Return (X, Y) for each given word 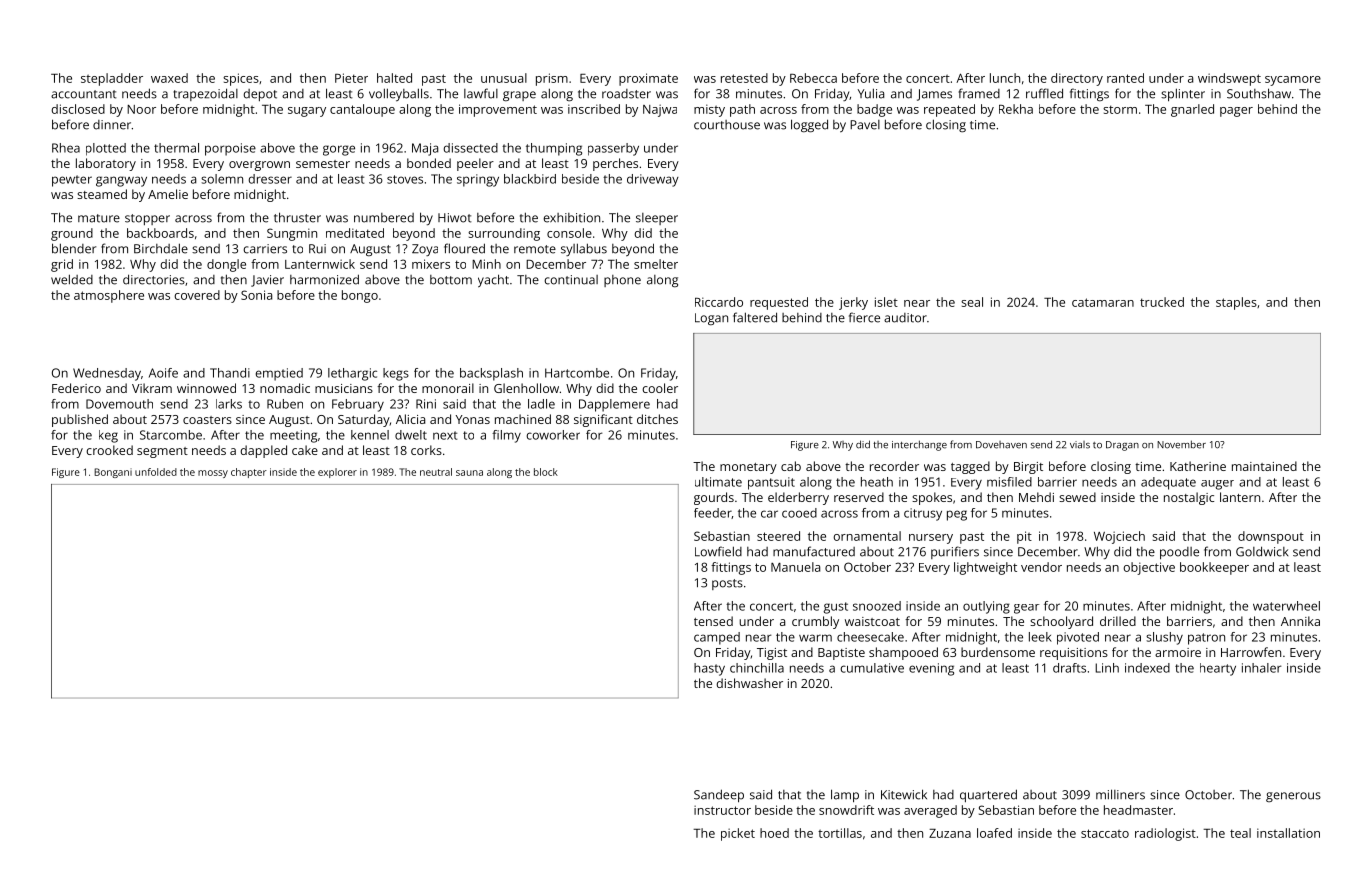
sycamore (1293, 81)
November (1181, 444)
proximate (648, 79)
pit (1024, 537)
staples (1236, 303)
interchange (919, 445)
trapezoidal (205, 94)
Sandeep (719, 795)
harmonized (324, 279)
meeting (293, 436)
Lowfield (718, 551)
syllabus (584, 249)
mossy (213, 474)
